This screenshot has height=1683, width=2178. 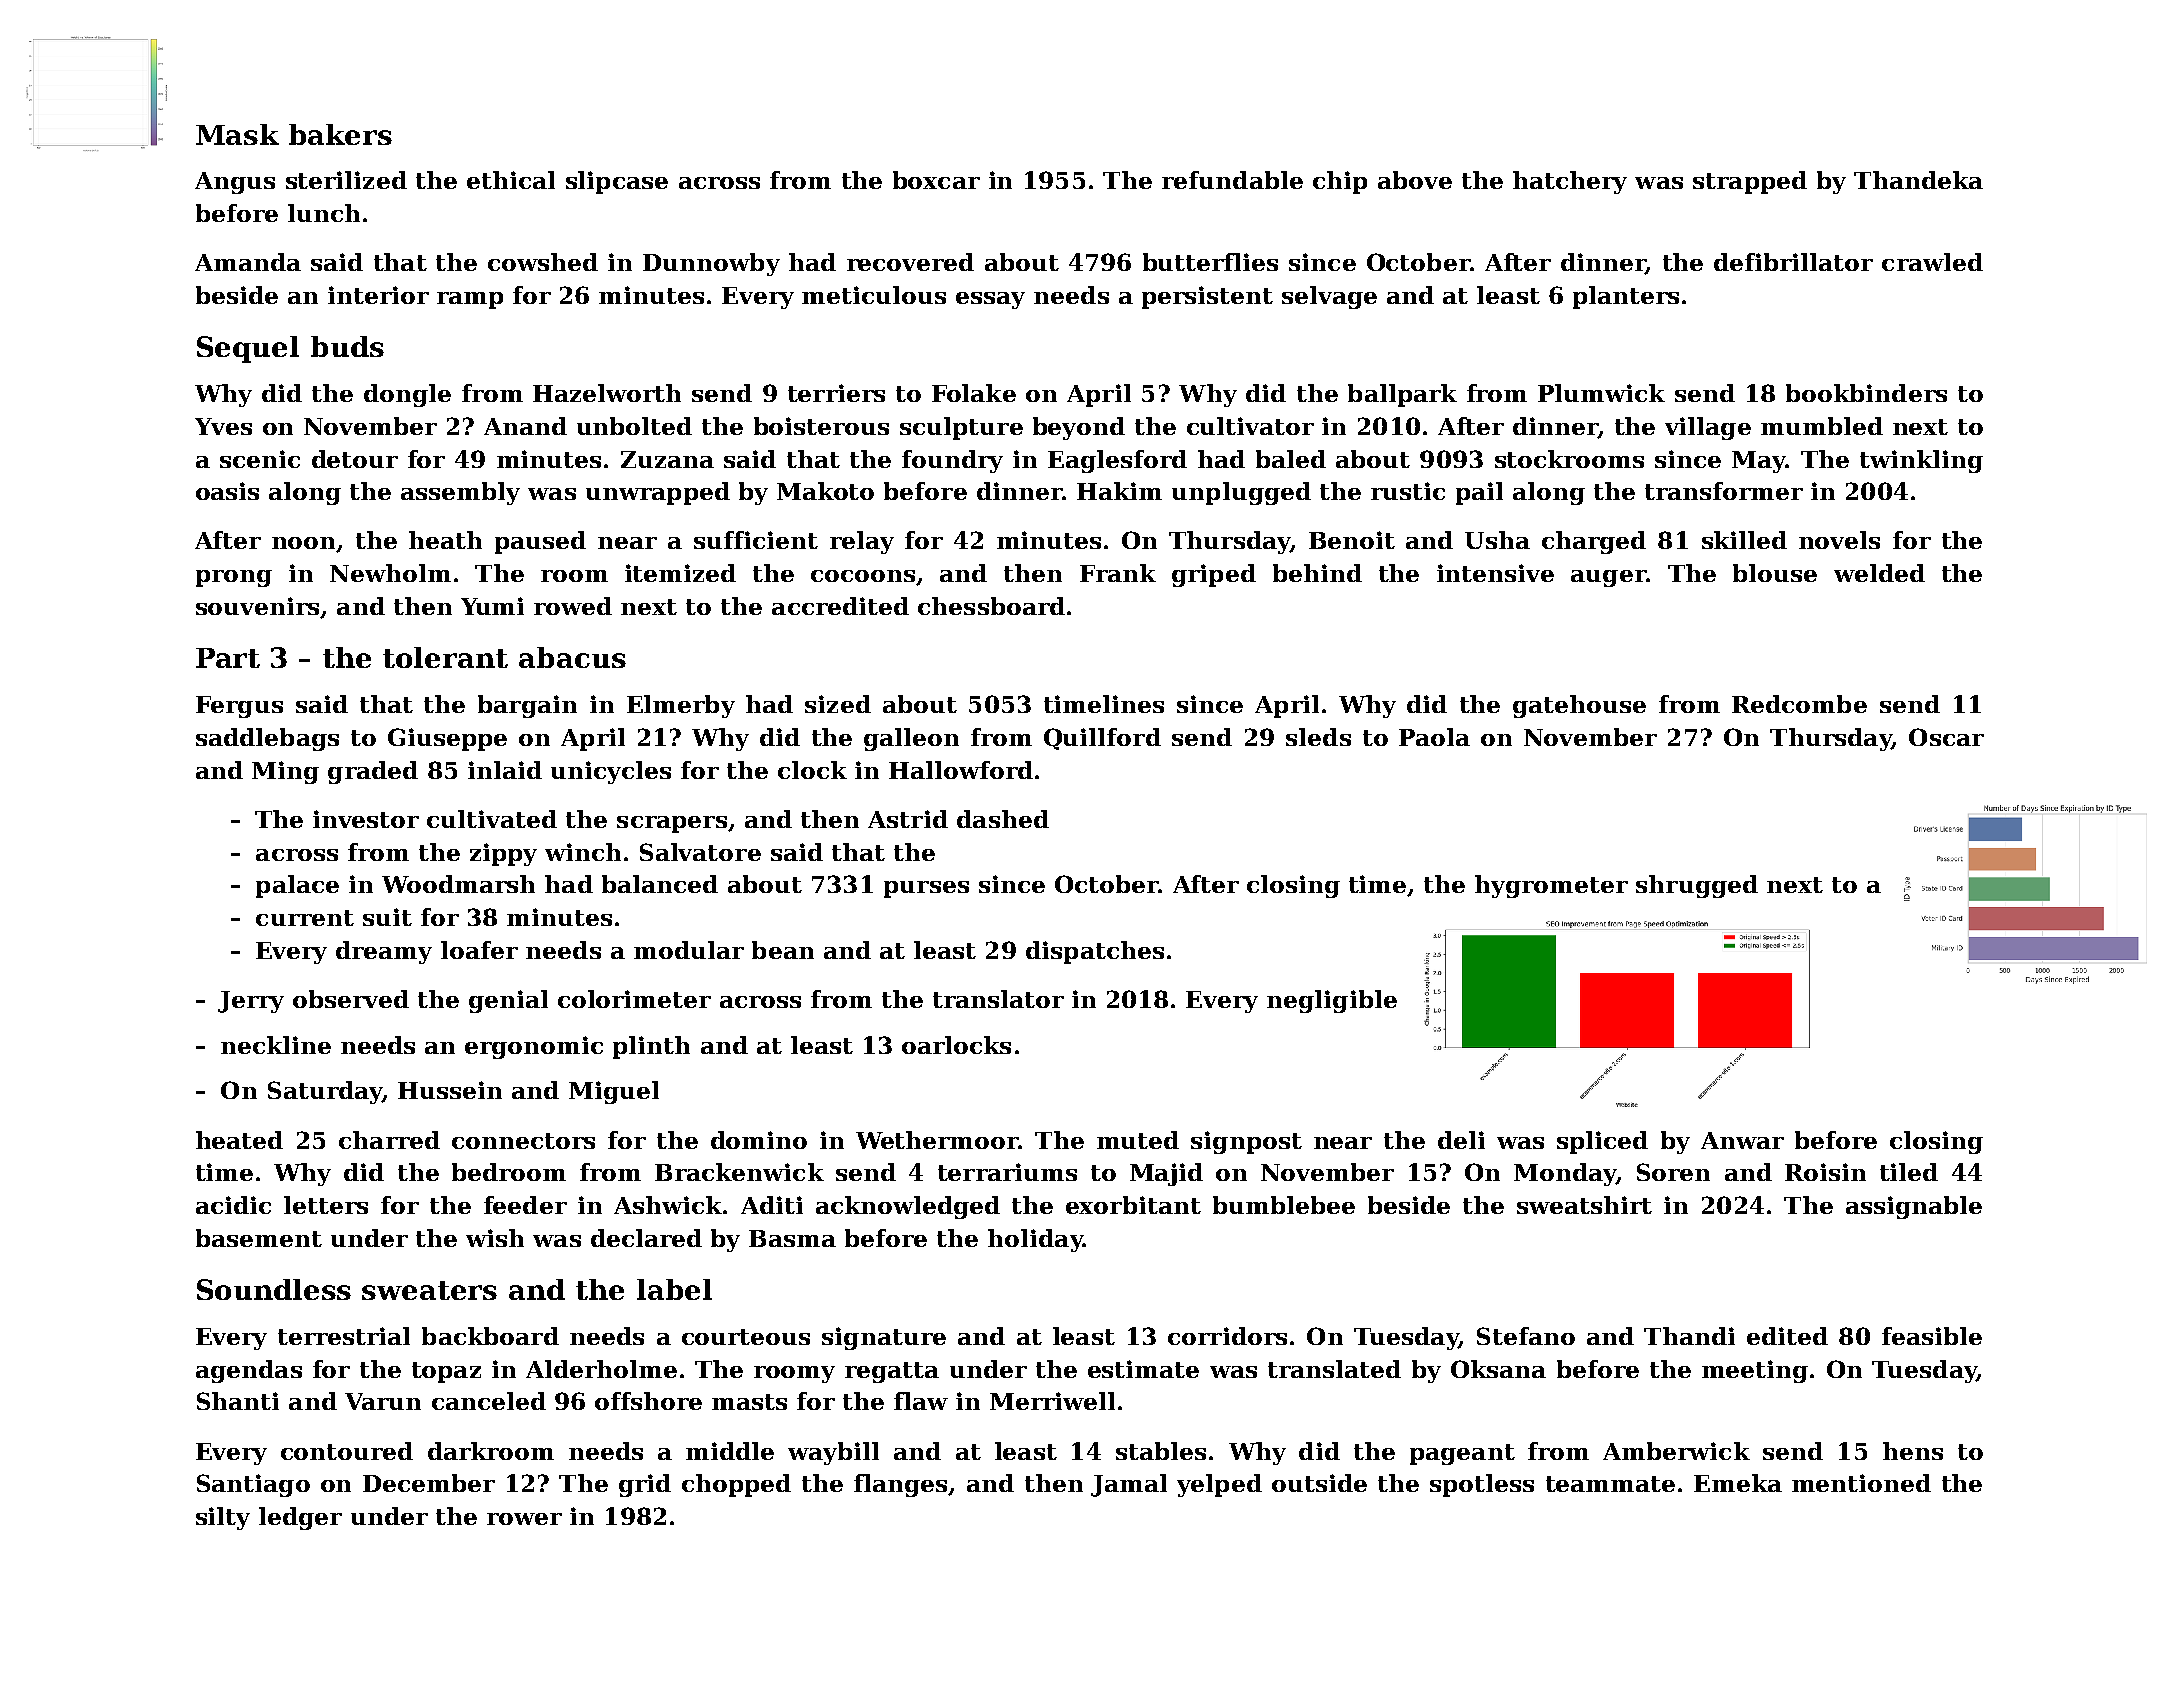 What do you see at coordinates (235, 183) in the screenshot?
I see `Angus` at bounding box center [235, 183].
